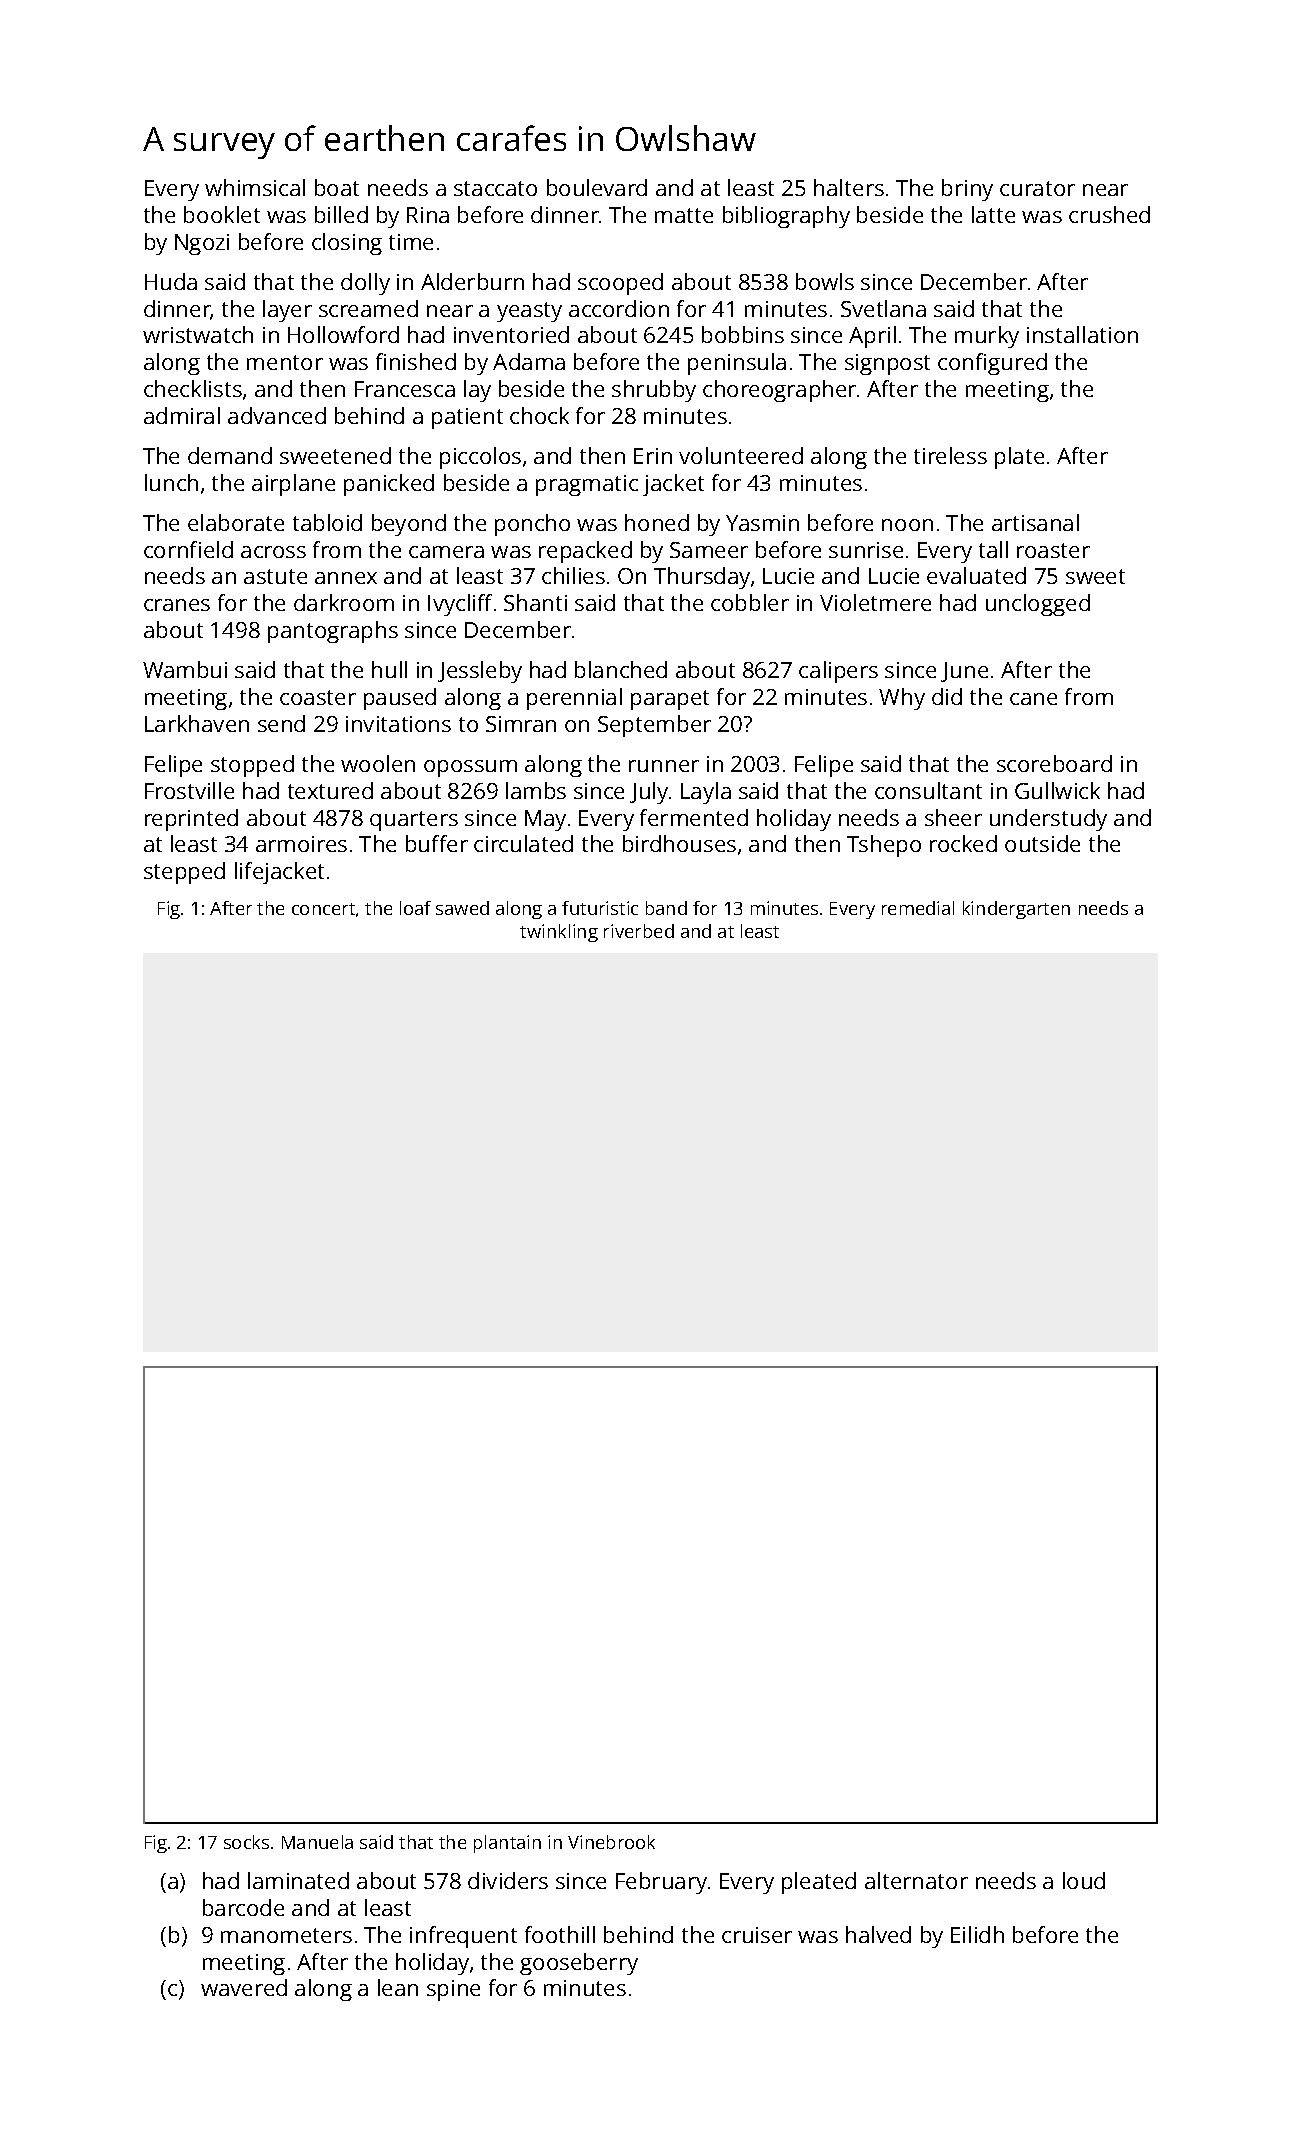 The height and width of the document is (2143, 1301). What do you see at coordinates (661, 1883) in the document?
I see `February` at bounding box center [661, 1883].
